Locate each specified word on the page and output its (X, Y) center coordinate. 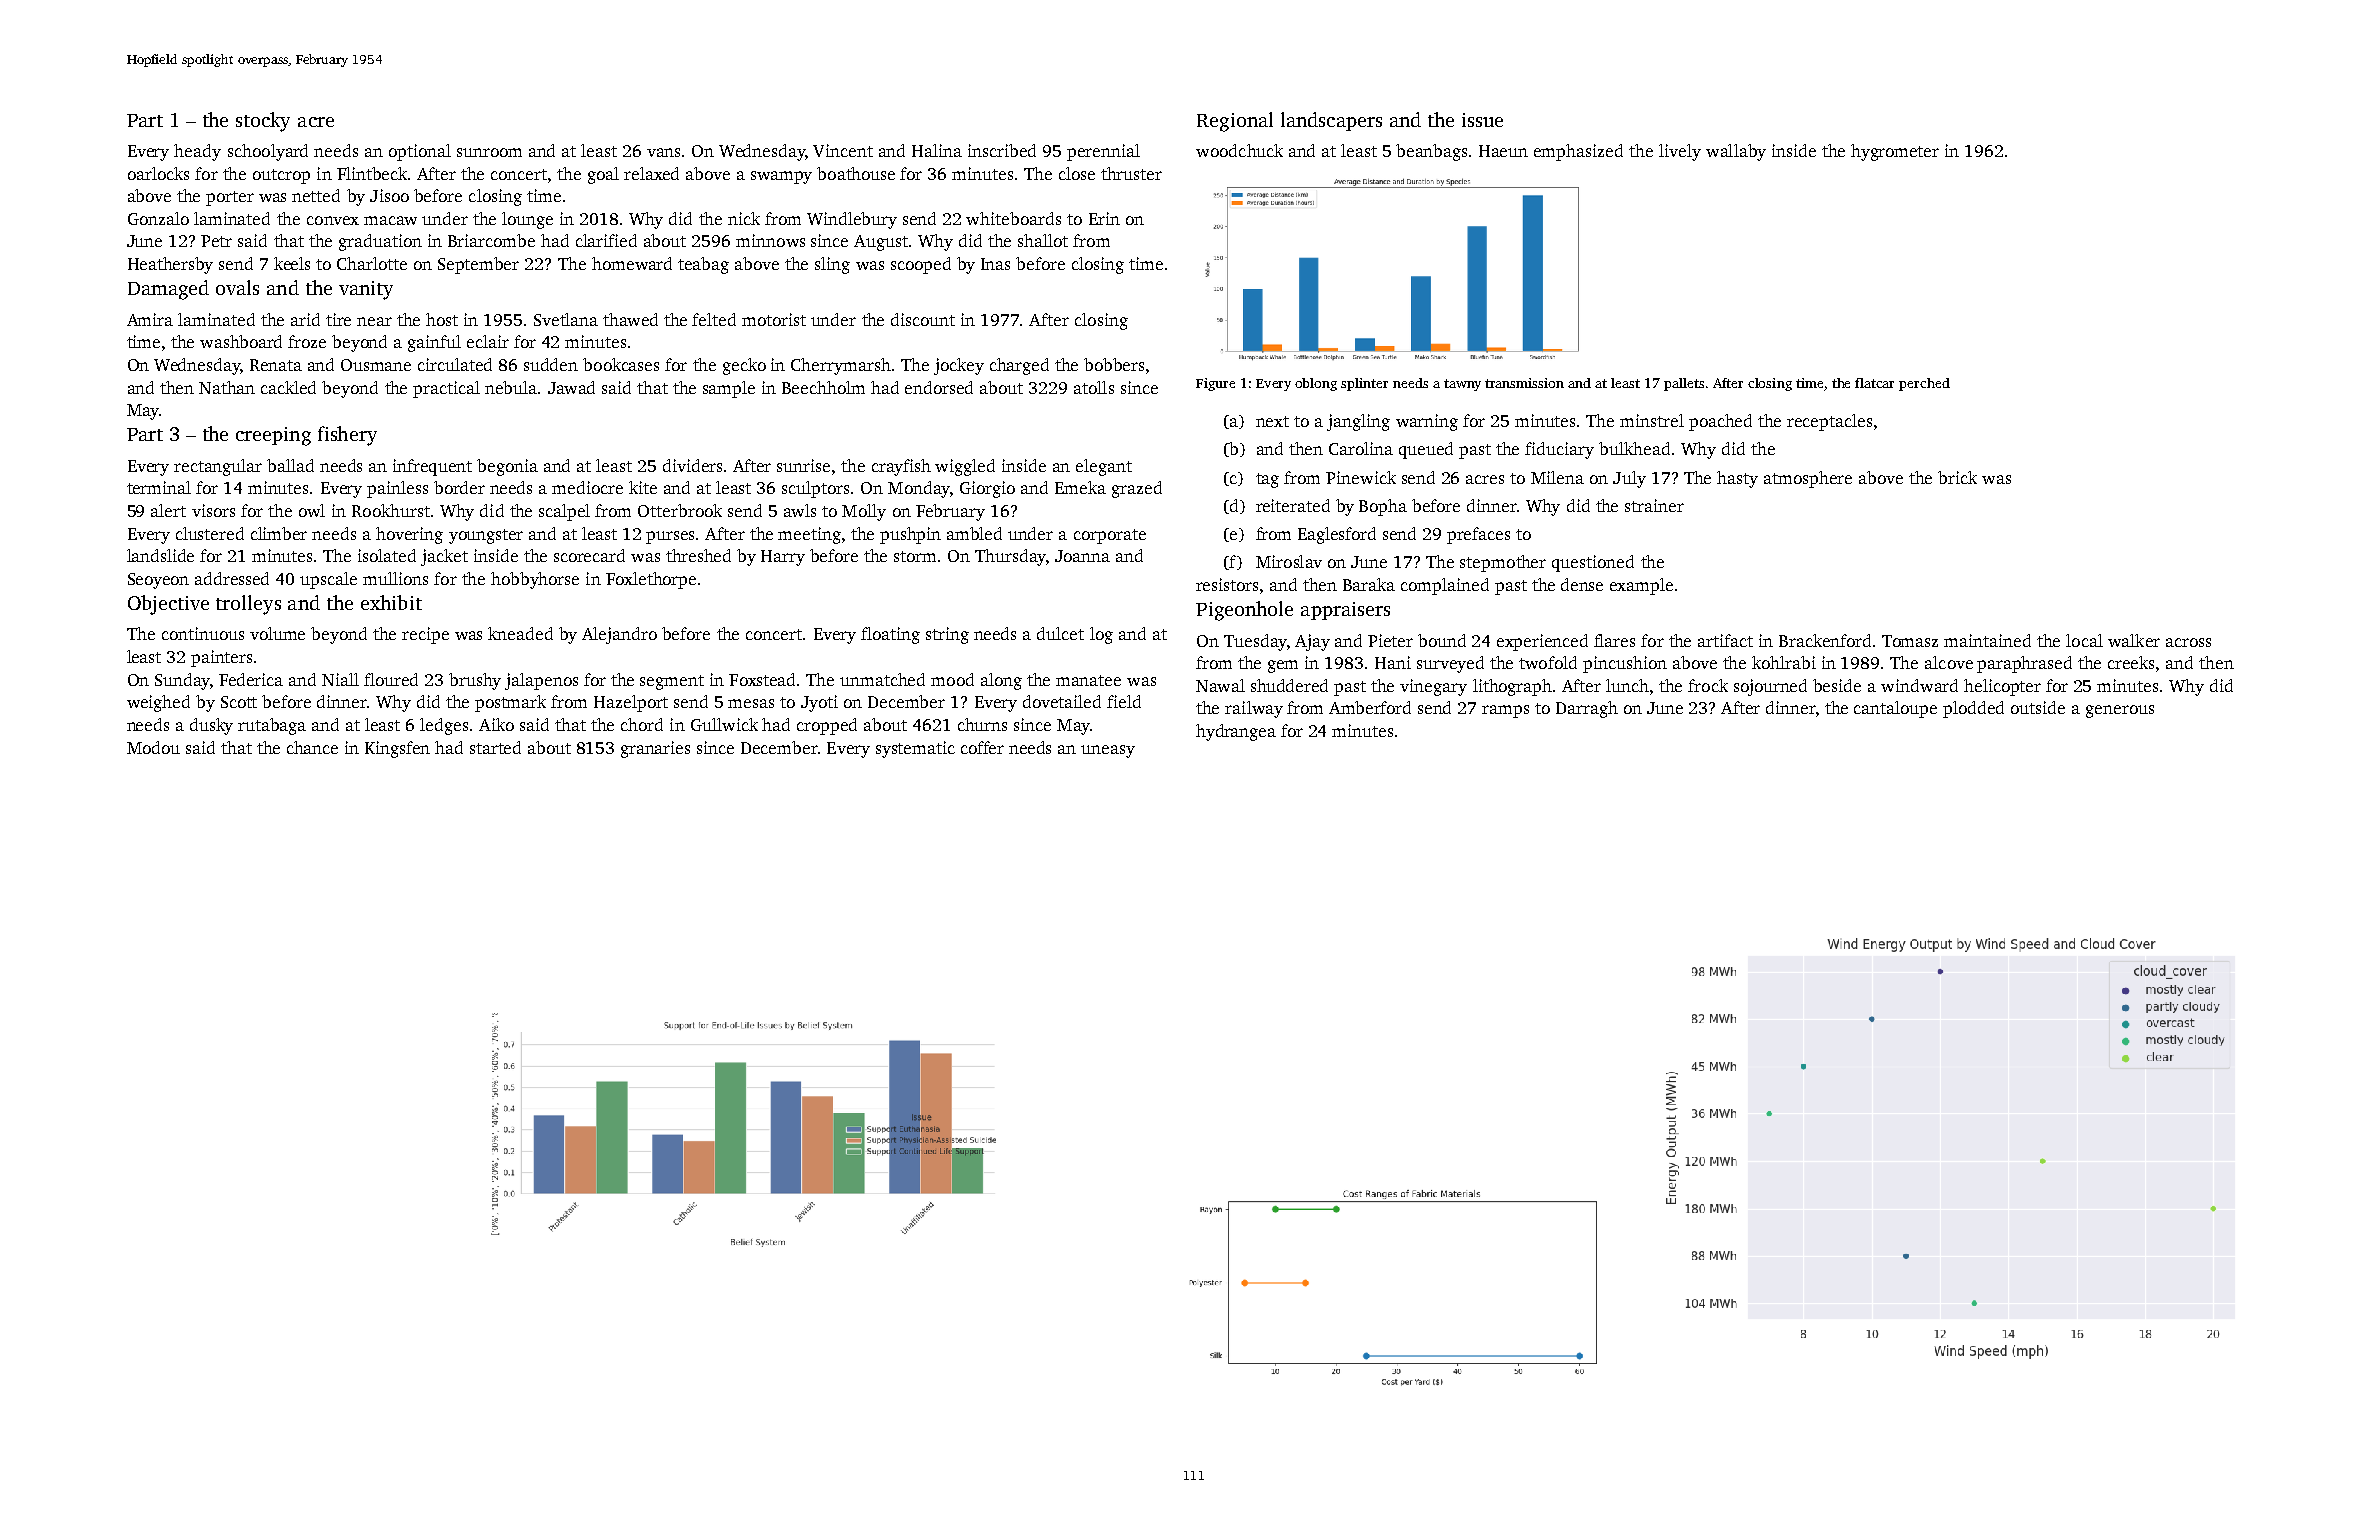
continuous (203, 633)
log (1101, 635)
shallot (1043, 240)
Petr (216, 241)
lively (1680, 152)
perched (1924, 384)
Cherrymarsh (841, 366)
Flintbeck (372, 173)
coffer (982, 747)
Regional (1235, 122)
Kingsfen (397, 749)
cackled (288, 387)
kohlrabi (1784, 662)
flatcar (1874, 383)
